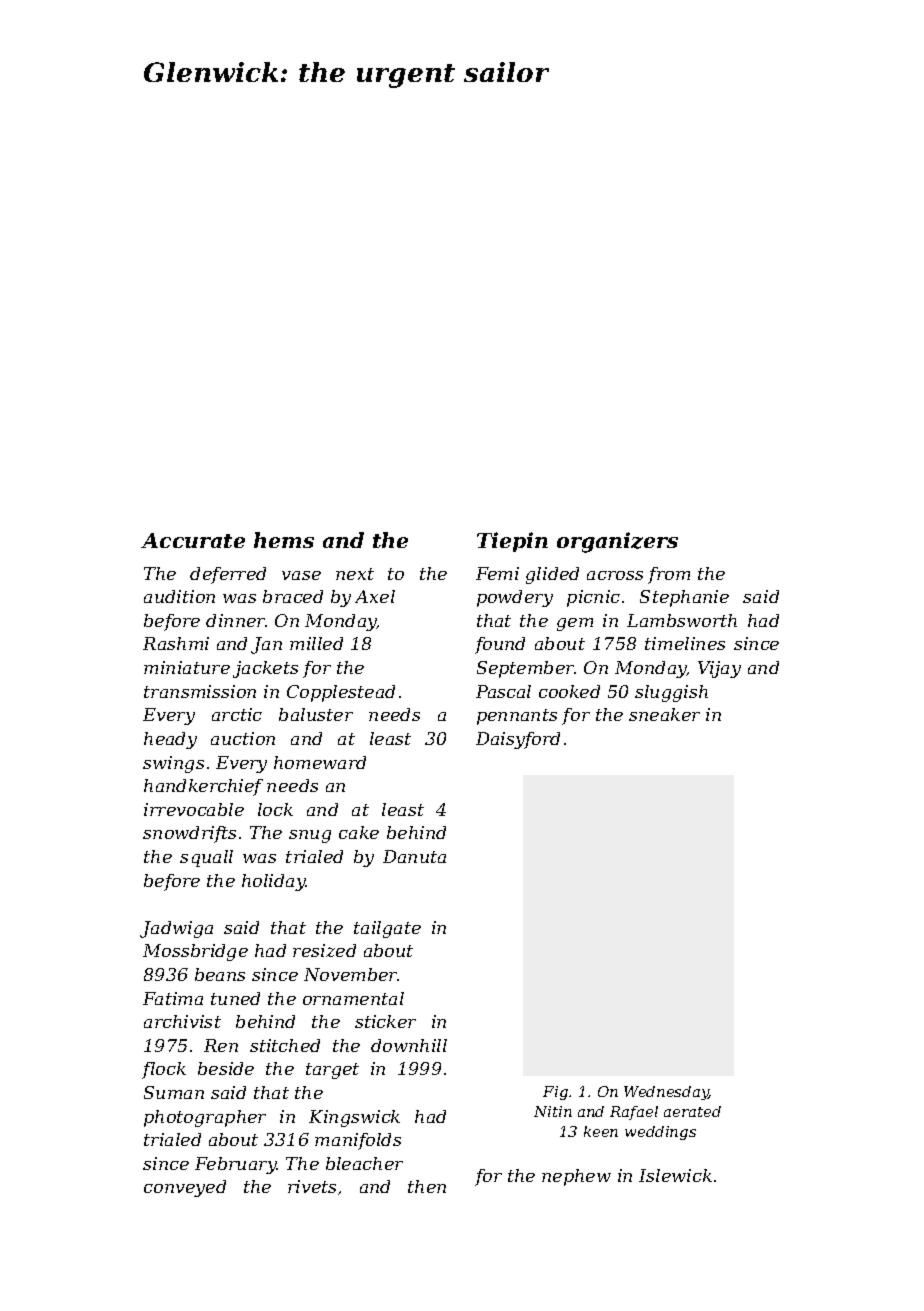 The width and height of the document is (924, 1311). Describe the element at coordinates (293, 596) in the document. I see `braced` at that location.
